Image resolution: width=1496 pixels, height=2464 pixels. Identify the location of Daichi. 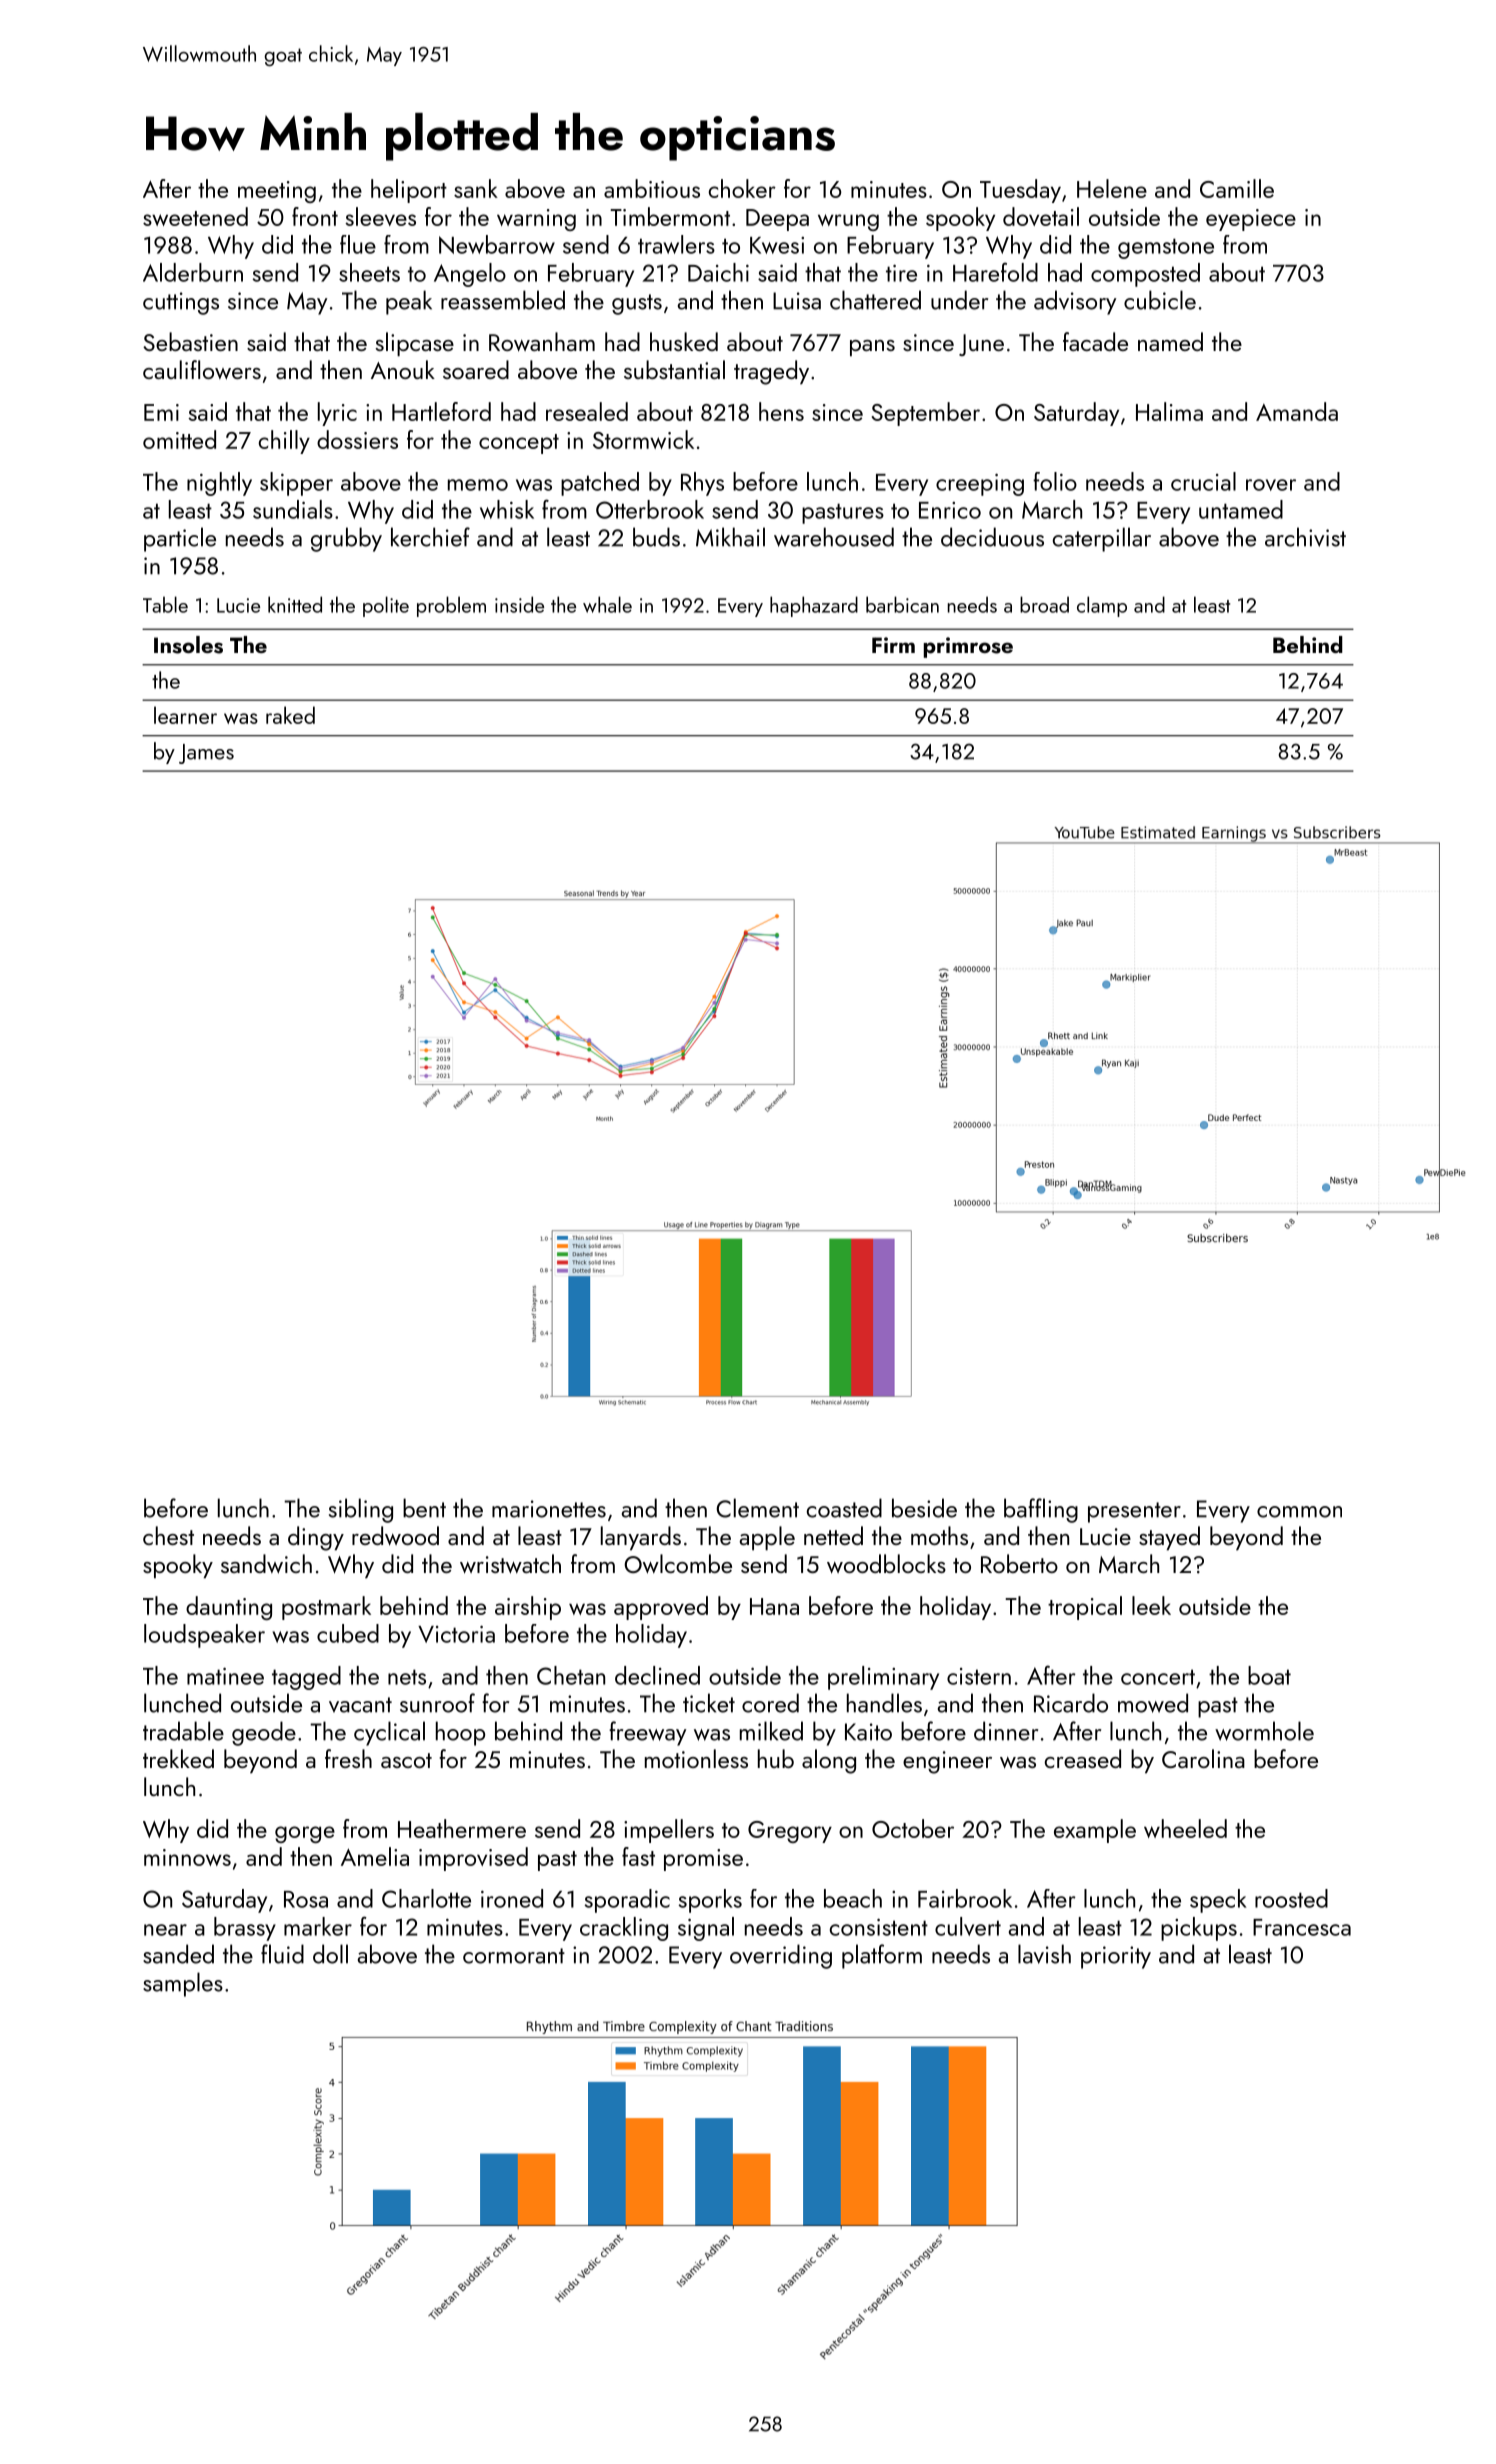
(718, 272).
